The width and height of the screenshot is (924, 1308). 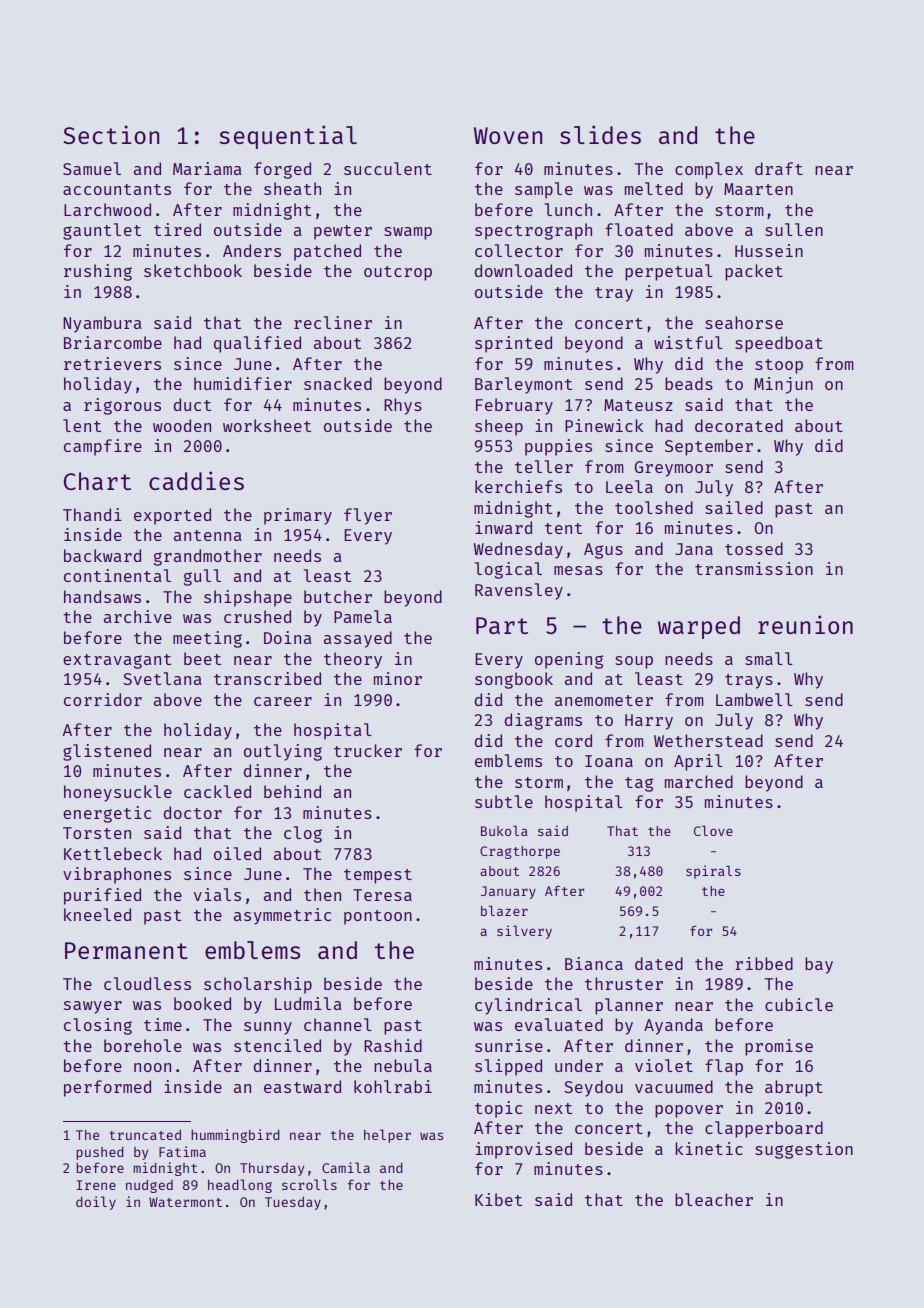 What do you see at coordinates (779, 344) in the screenshot?
I see `speedboat` at bounding box center [779, 344].
